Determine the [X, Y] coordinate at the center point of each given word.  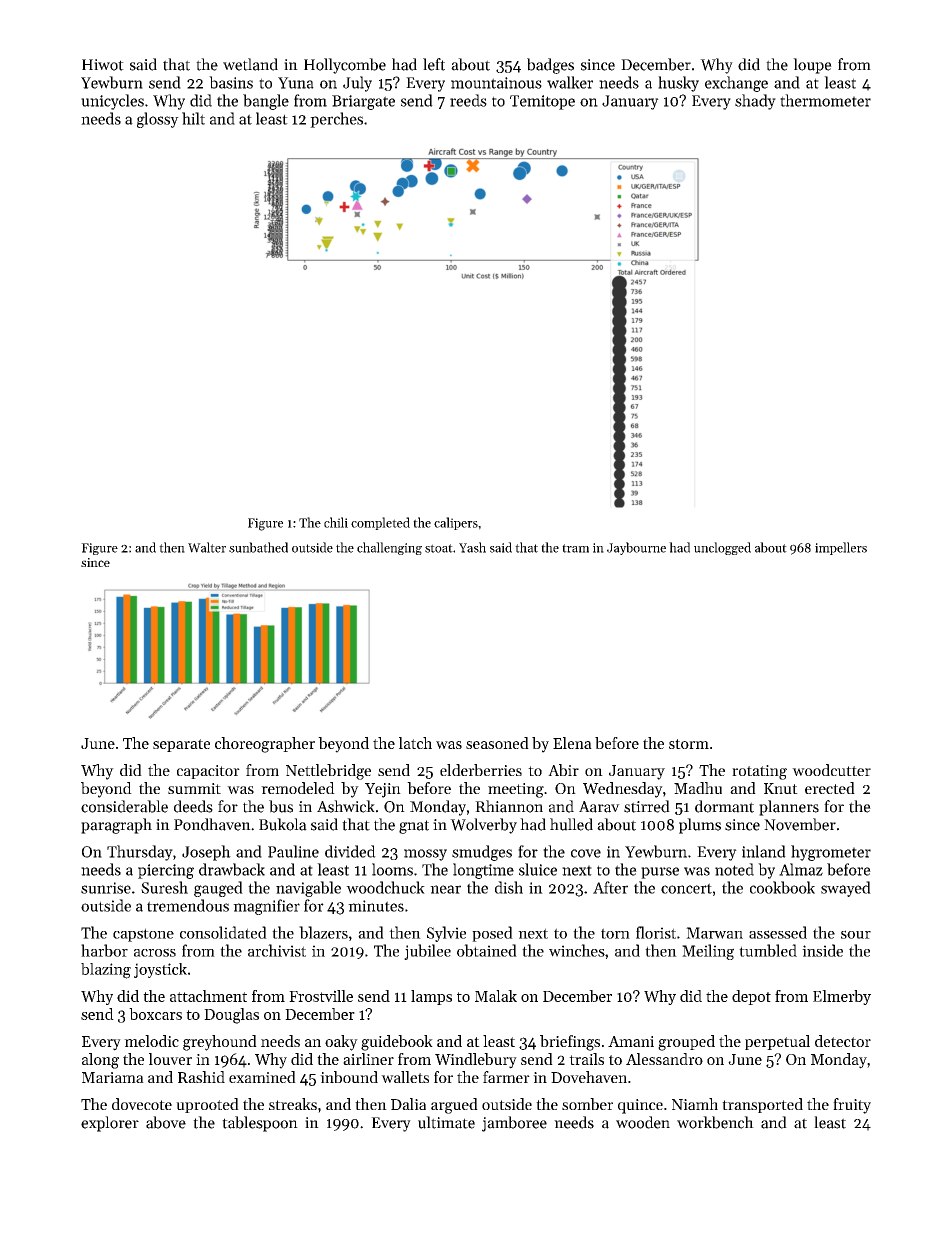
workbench [715, 1122]
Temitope [542, 102]
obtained [487, 950]
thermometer [825, 100]
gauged [218, 889]
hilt [193, 118]
